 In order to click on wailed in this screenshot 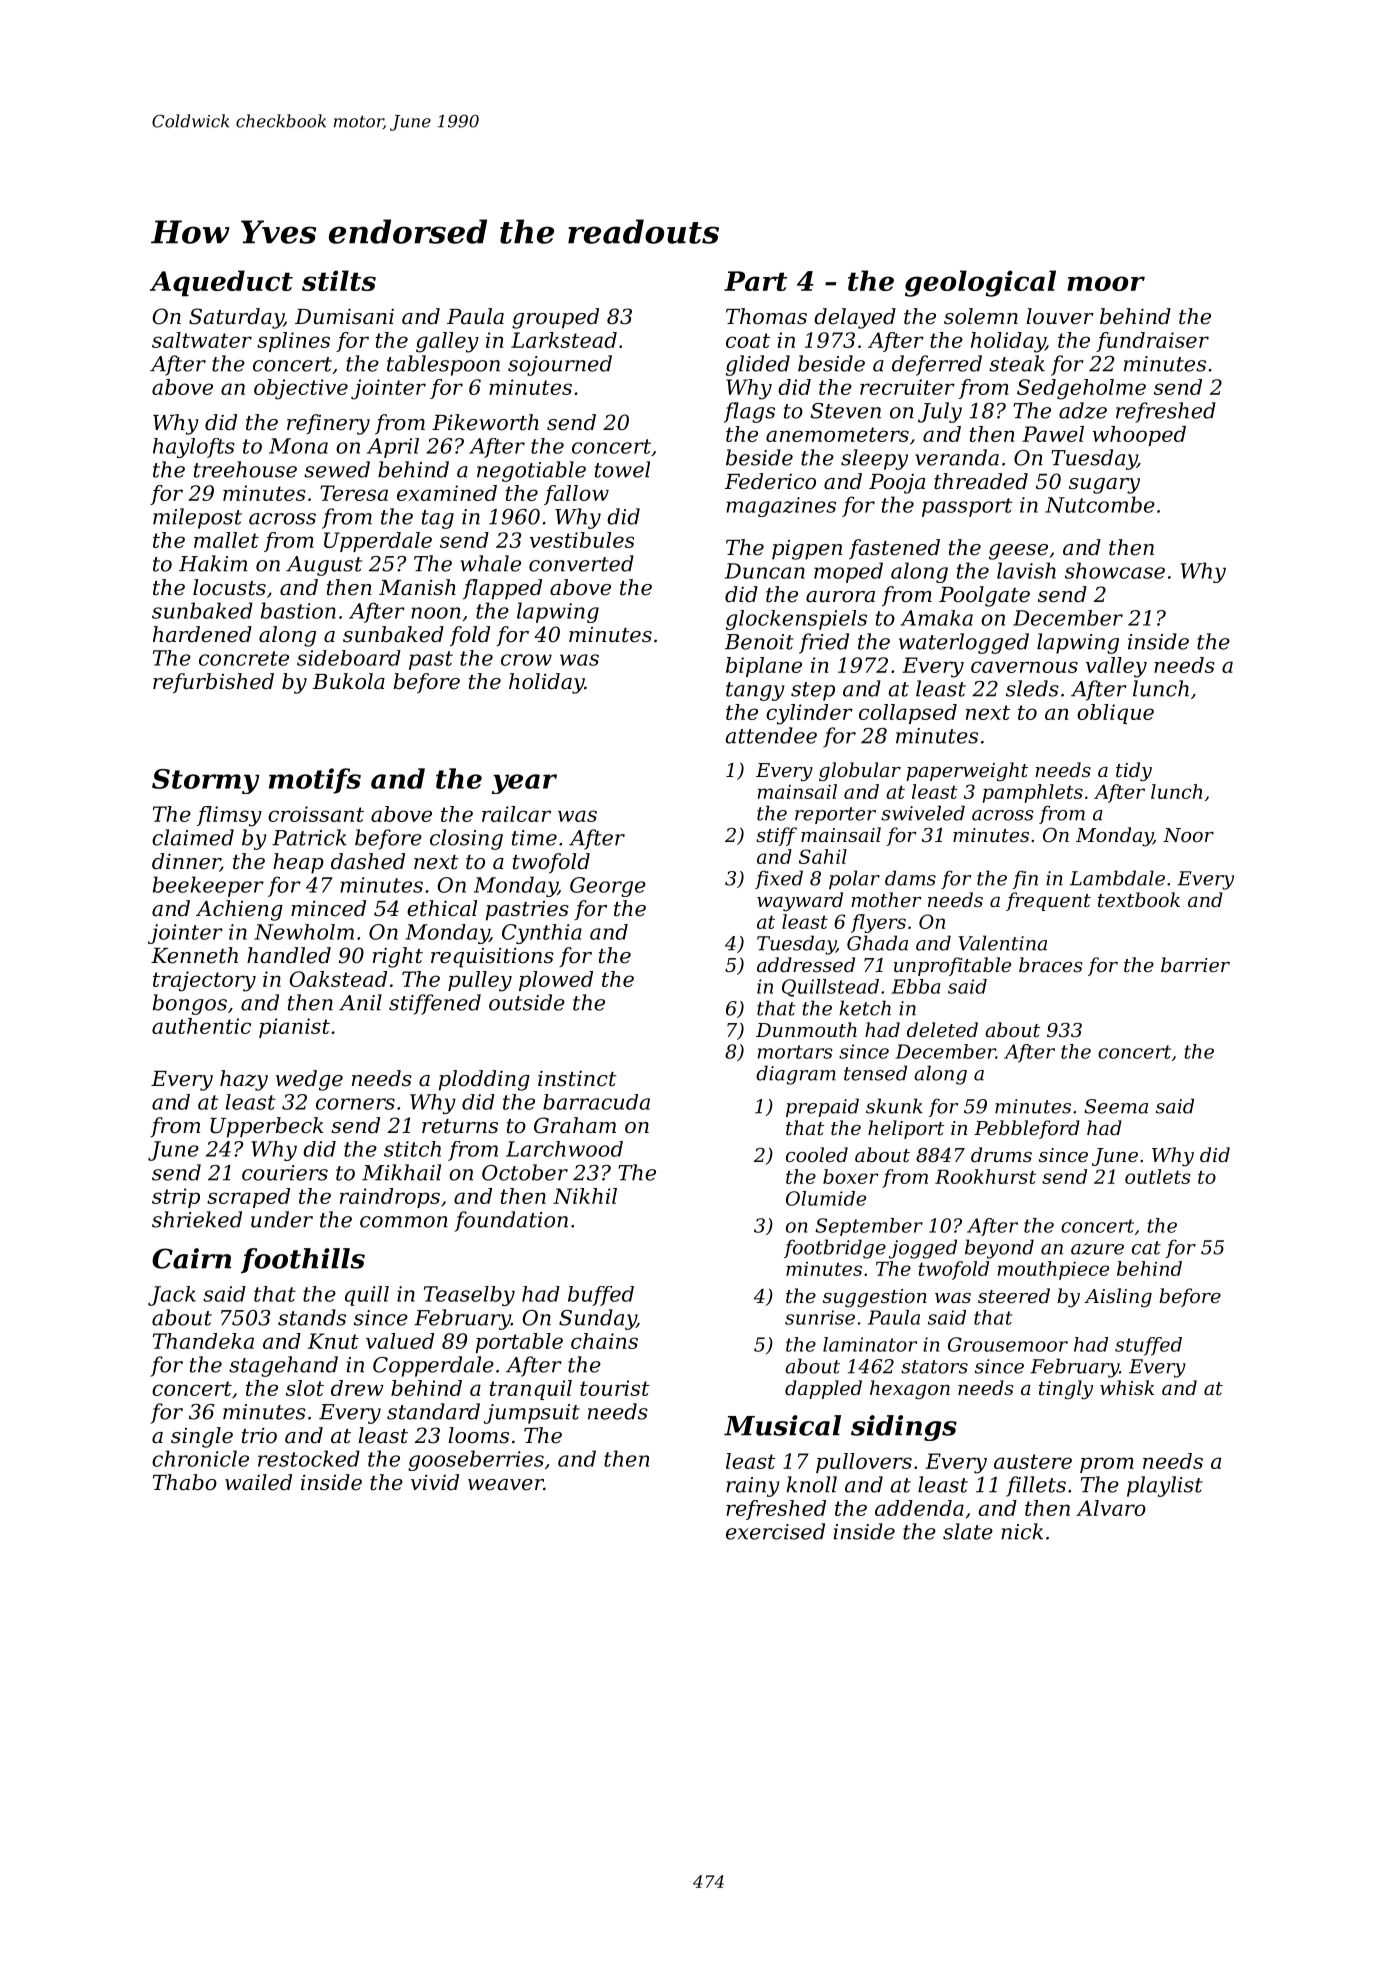, I will do `click(258, 1482)`.
